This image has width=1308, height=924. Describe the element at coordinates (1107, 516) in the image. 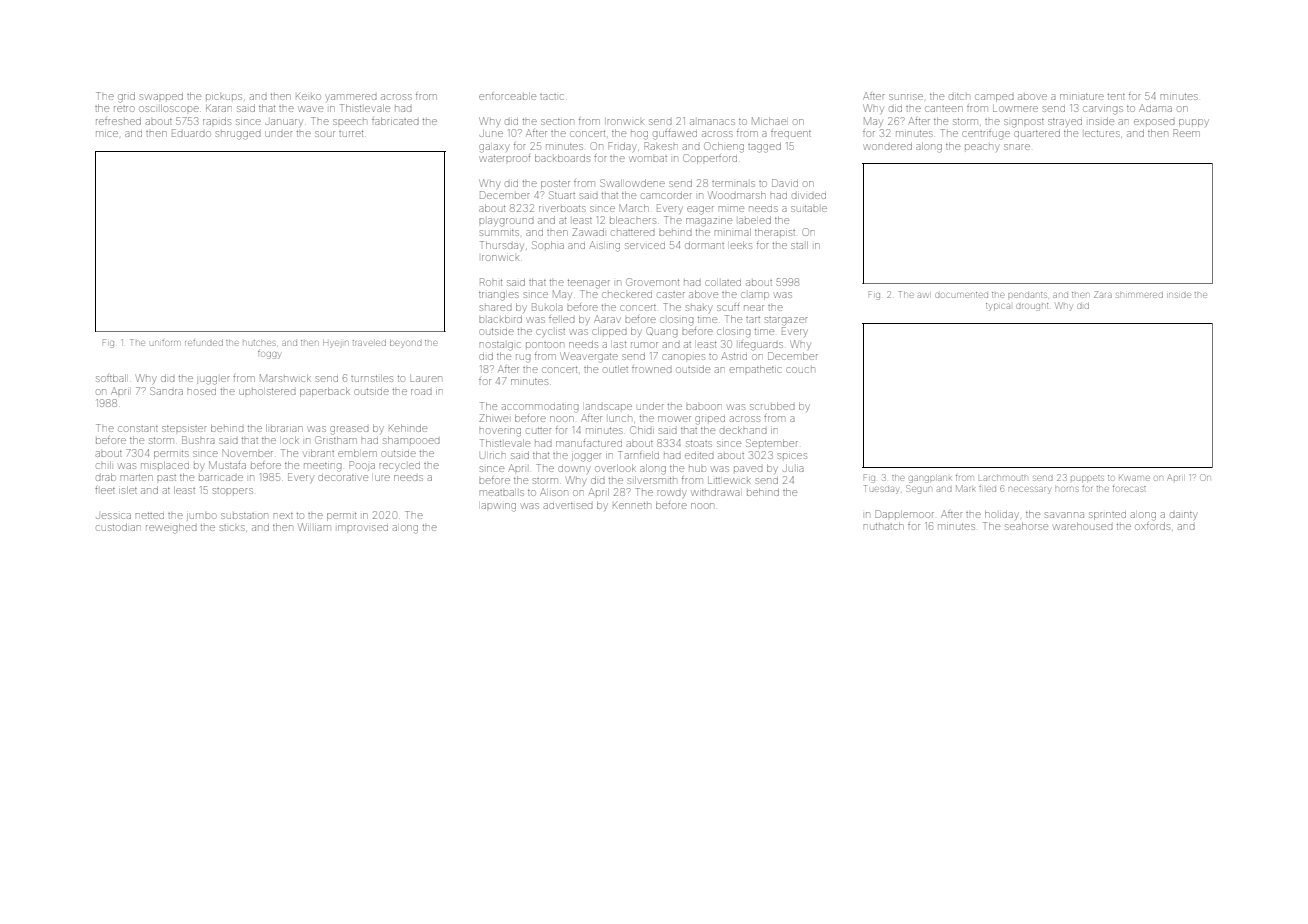

I see `sprinted` at that location.
